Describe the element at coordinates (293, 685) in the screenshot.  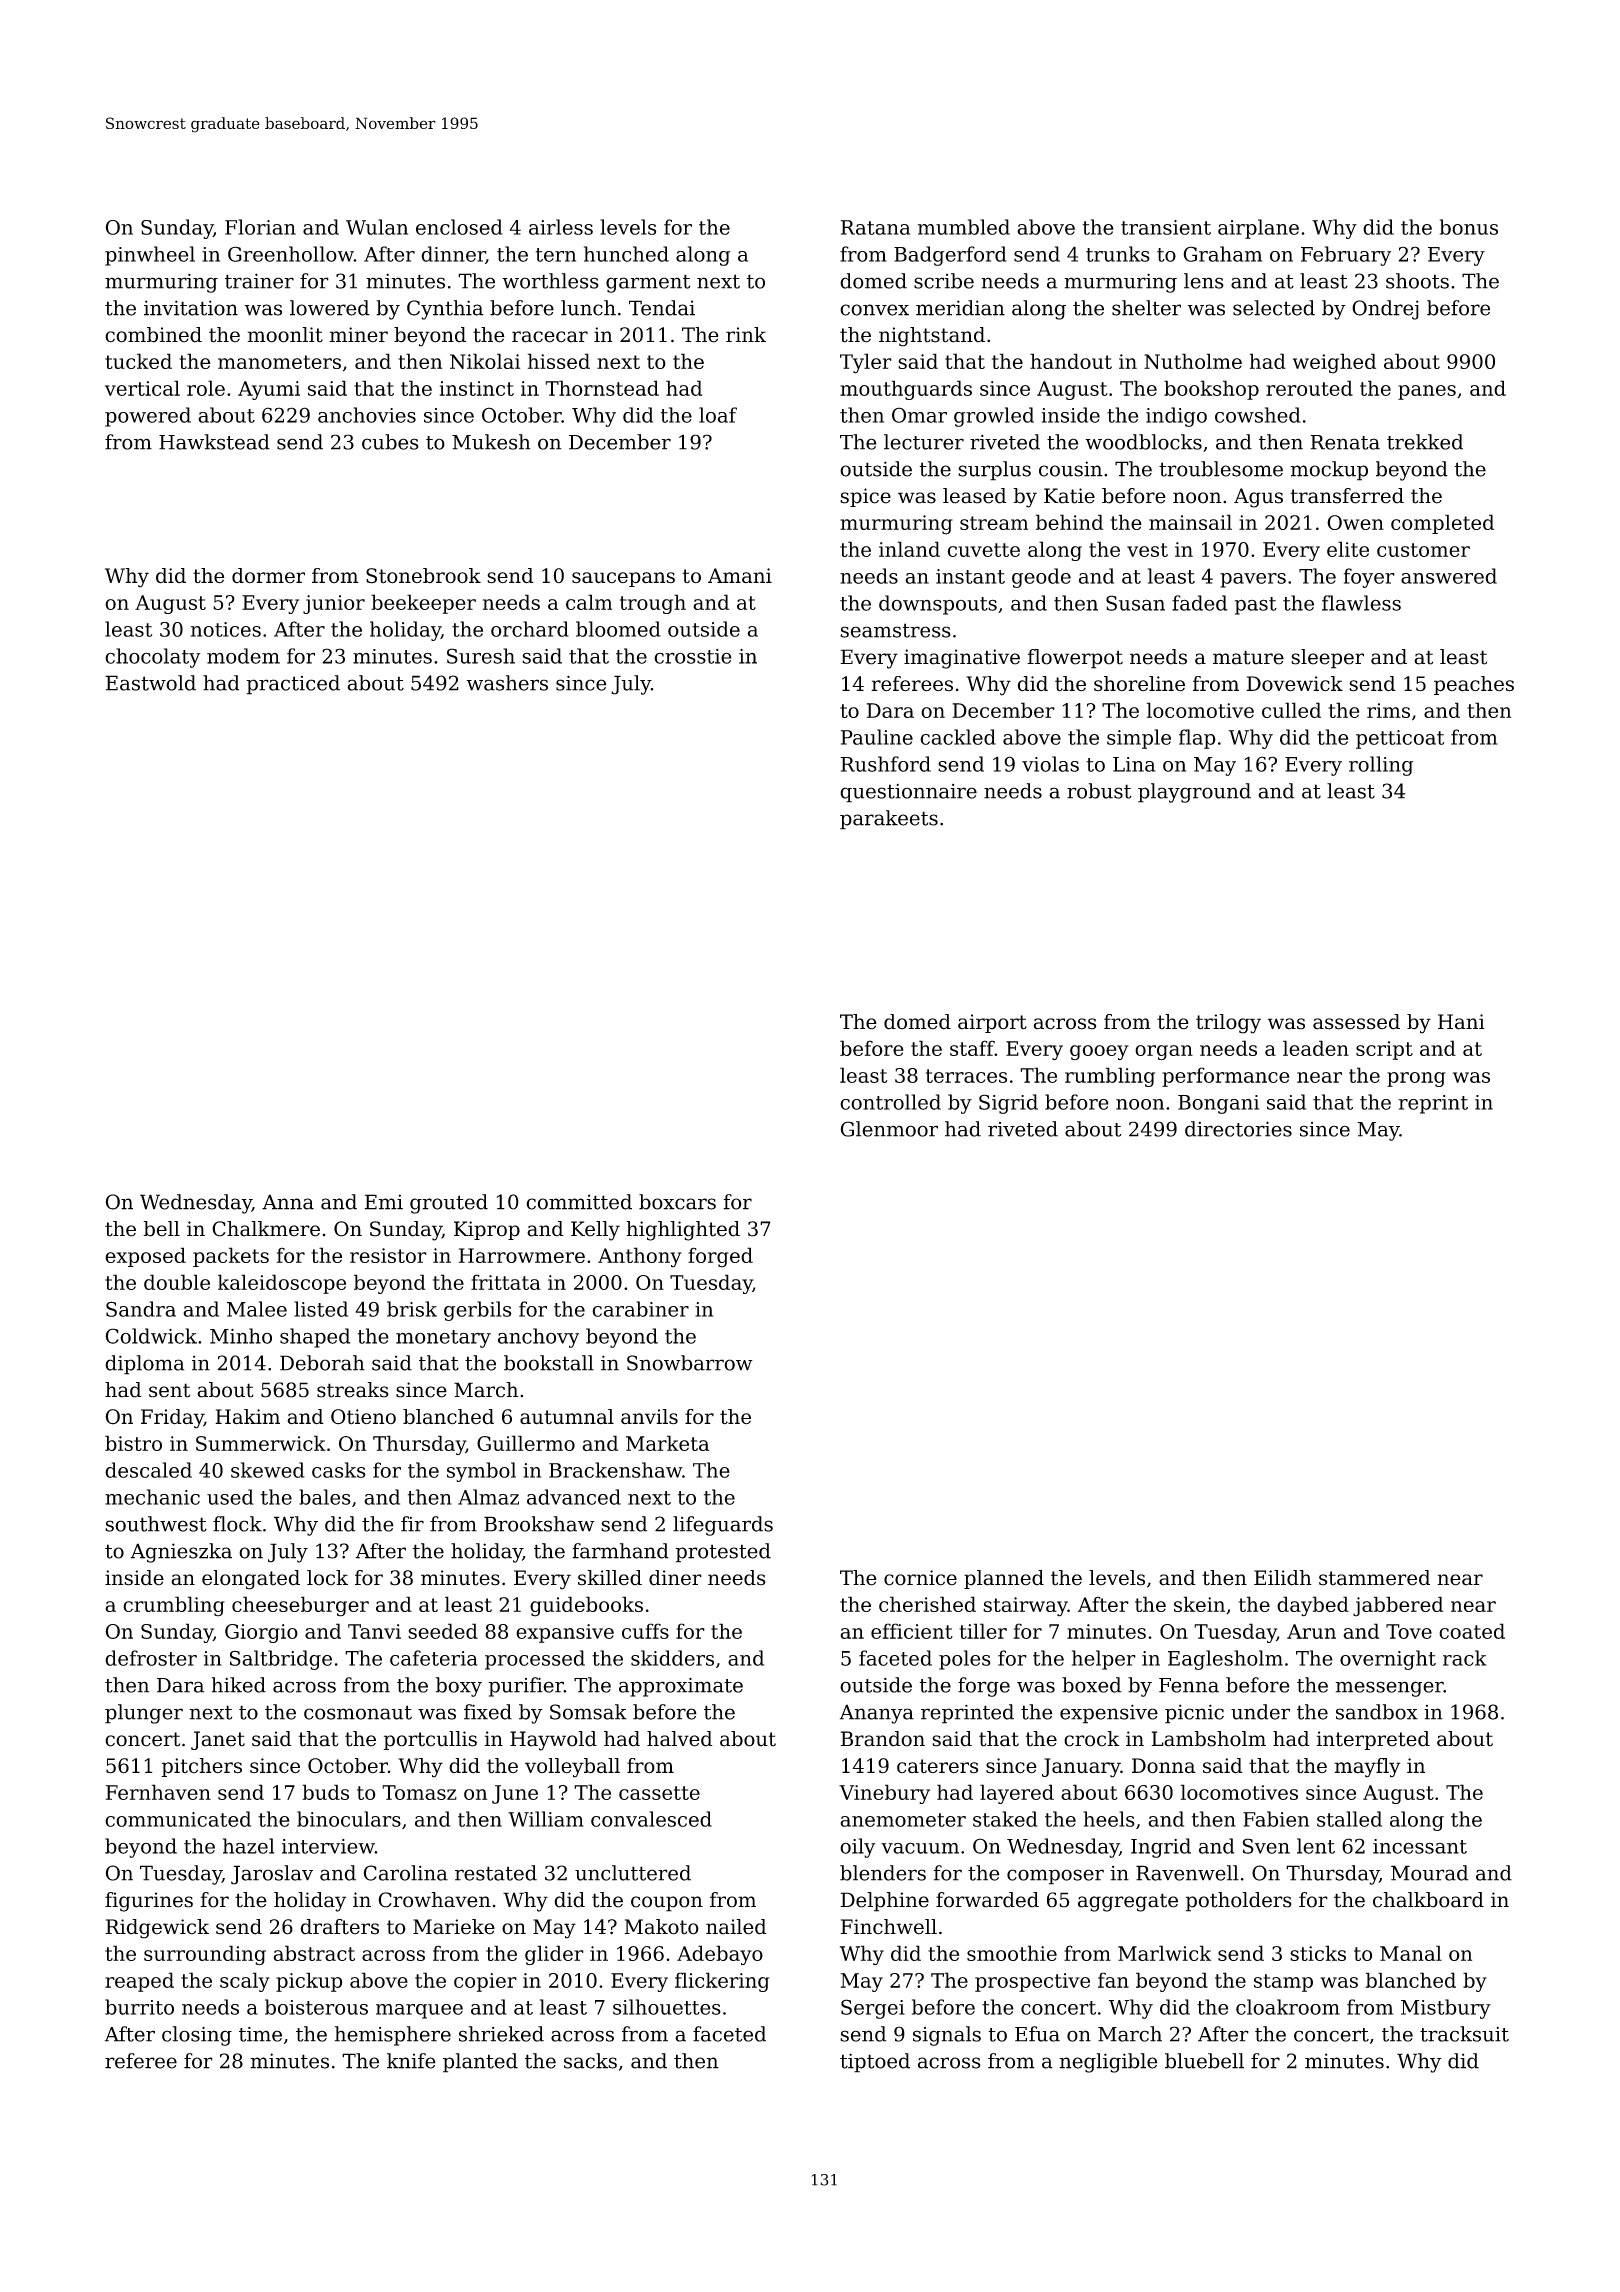
I see `practiced` at that location.
